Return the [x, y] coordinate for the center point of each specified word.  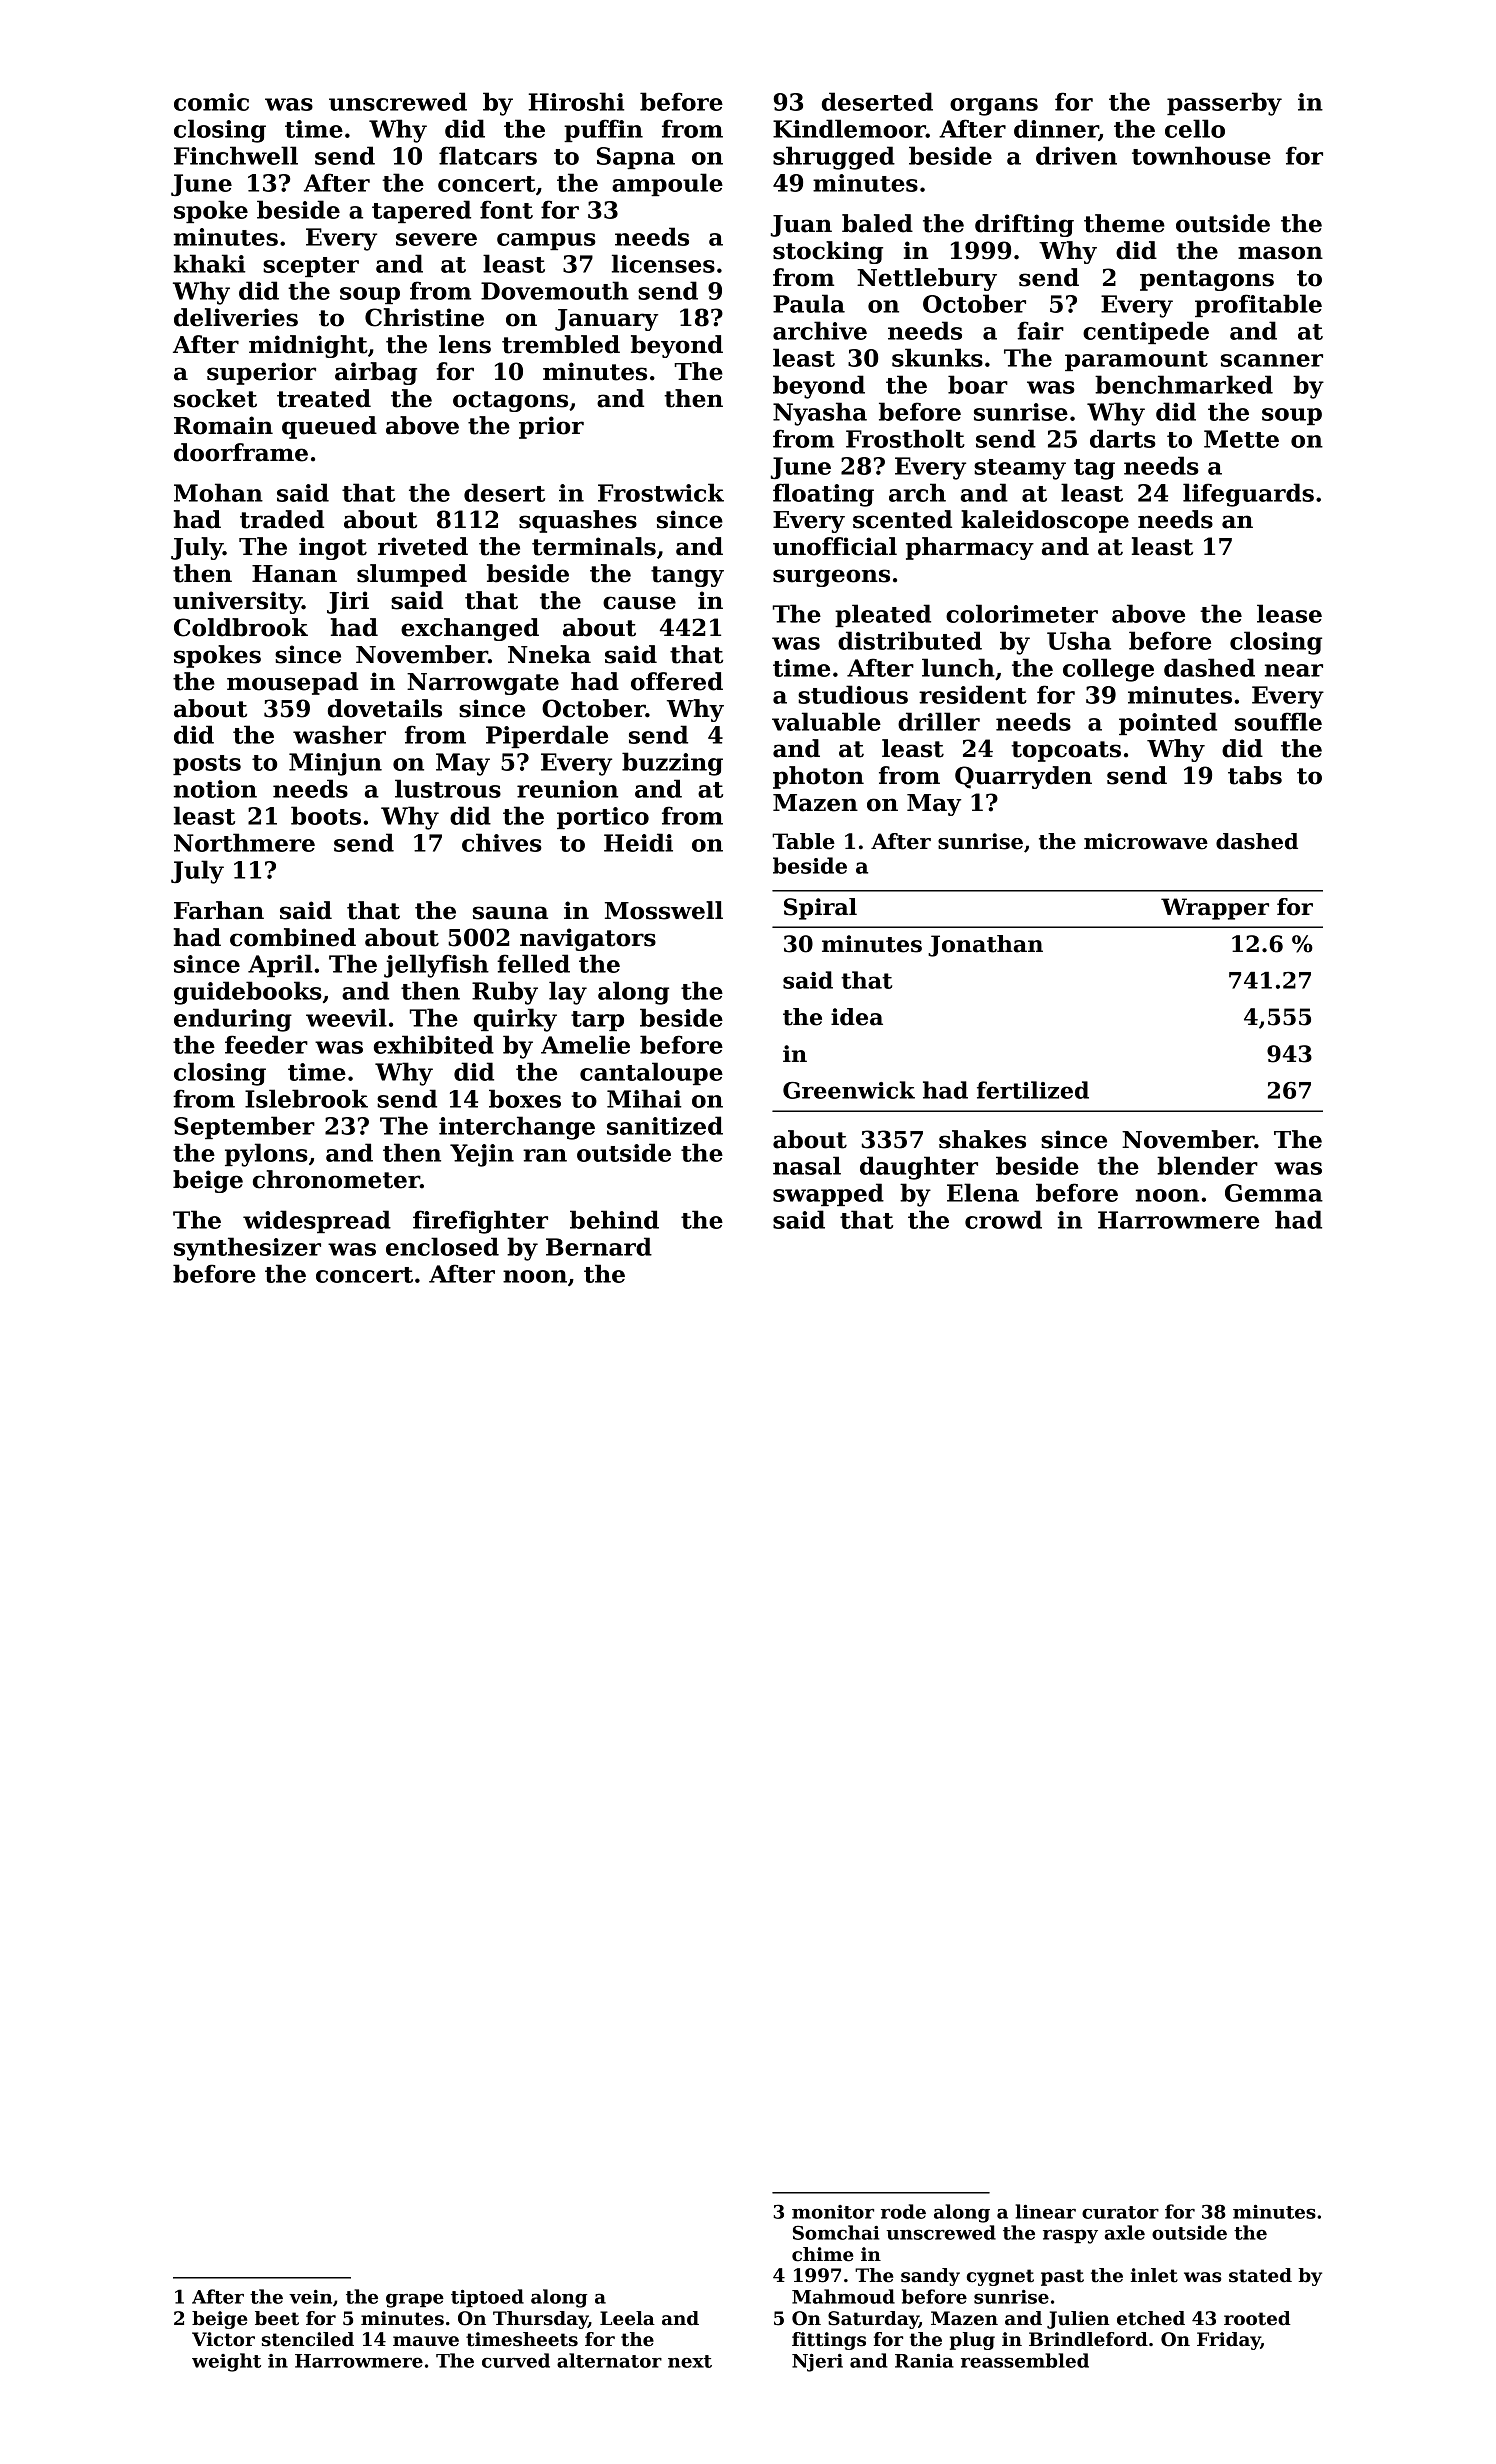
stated [1260, 2275]
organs [994, 107]
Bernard [599, 1246]
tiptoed [487, 2298]
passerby [1224, 104]
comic [211, 102]
